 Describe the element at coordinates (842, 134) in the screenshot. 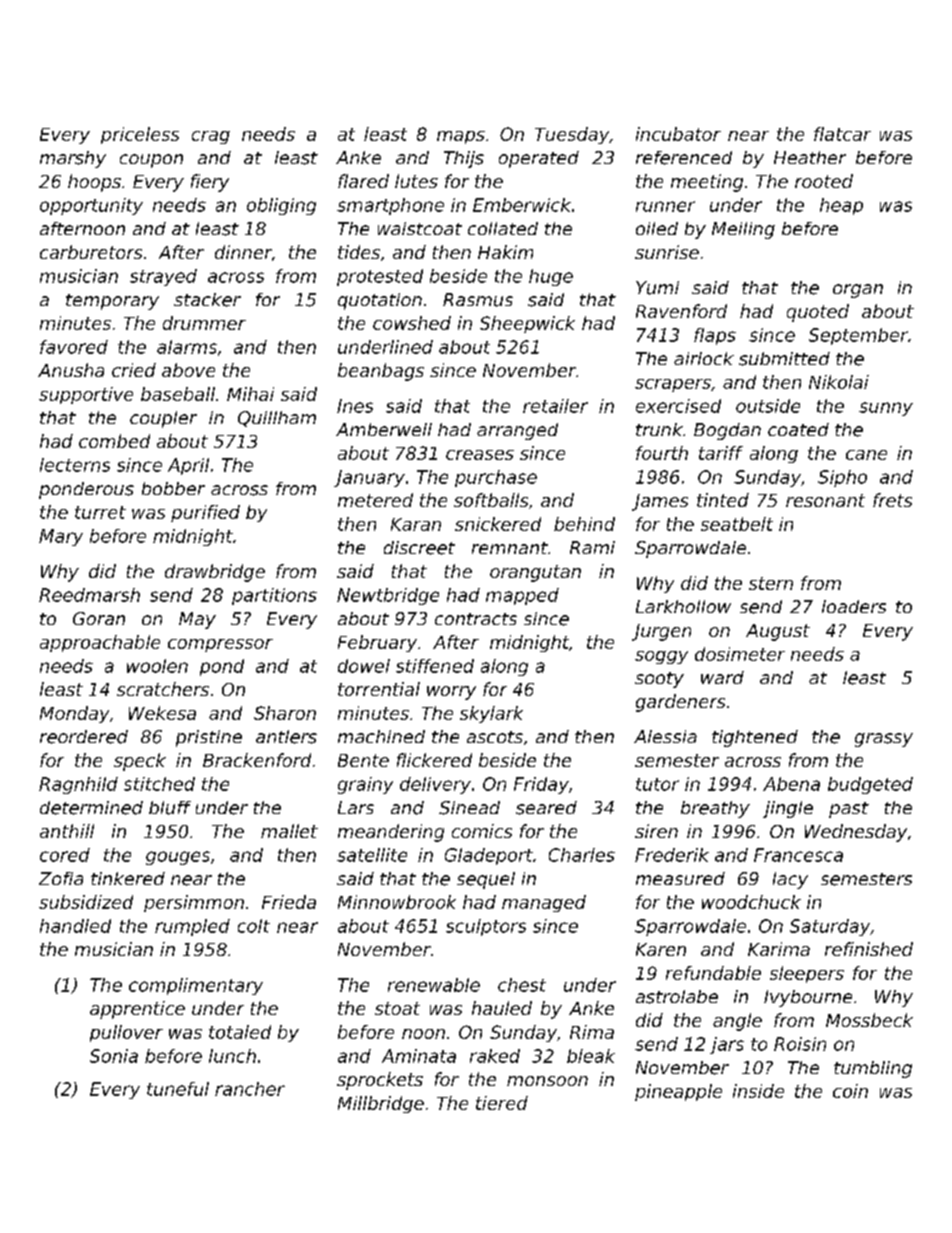

I see `flatcar` at that location.
